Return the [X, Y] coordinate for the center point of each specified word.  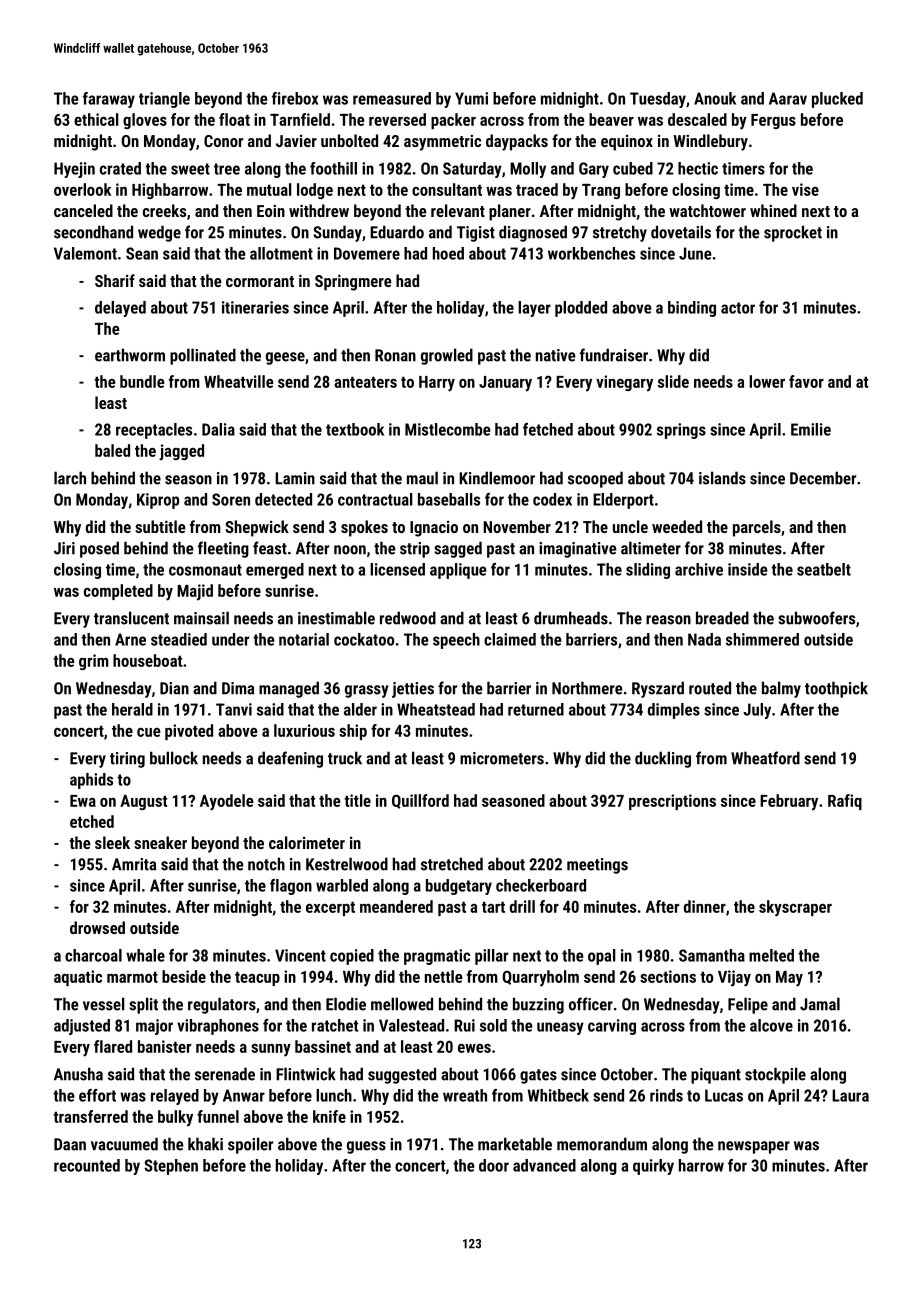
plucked [837, 100]
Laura [850, 1095]
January [505, 384]
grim [94, 662]
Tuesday [658, 100]
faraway [109, 100]
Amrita [134, 864]
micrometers [502, 758]
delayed [120, 309]
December [823, 478]
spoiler [250, 1145]
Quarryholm [540, 978]
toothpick [836, 689]
